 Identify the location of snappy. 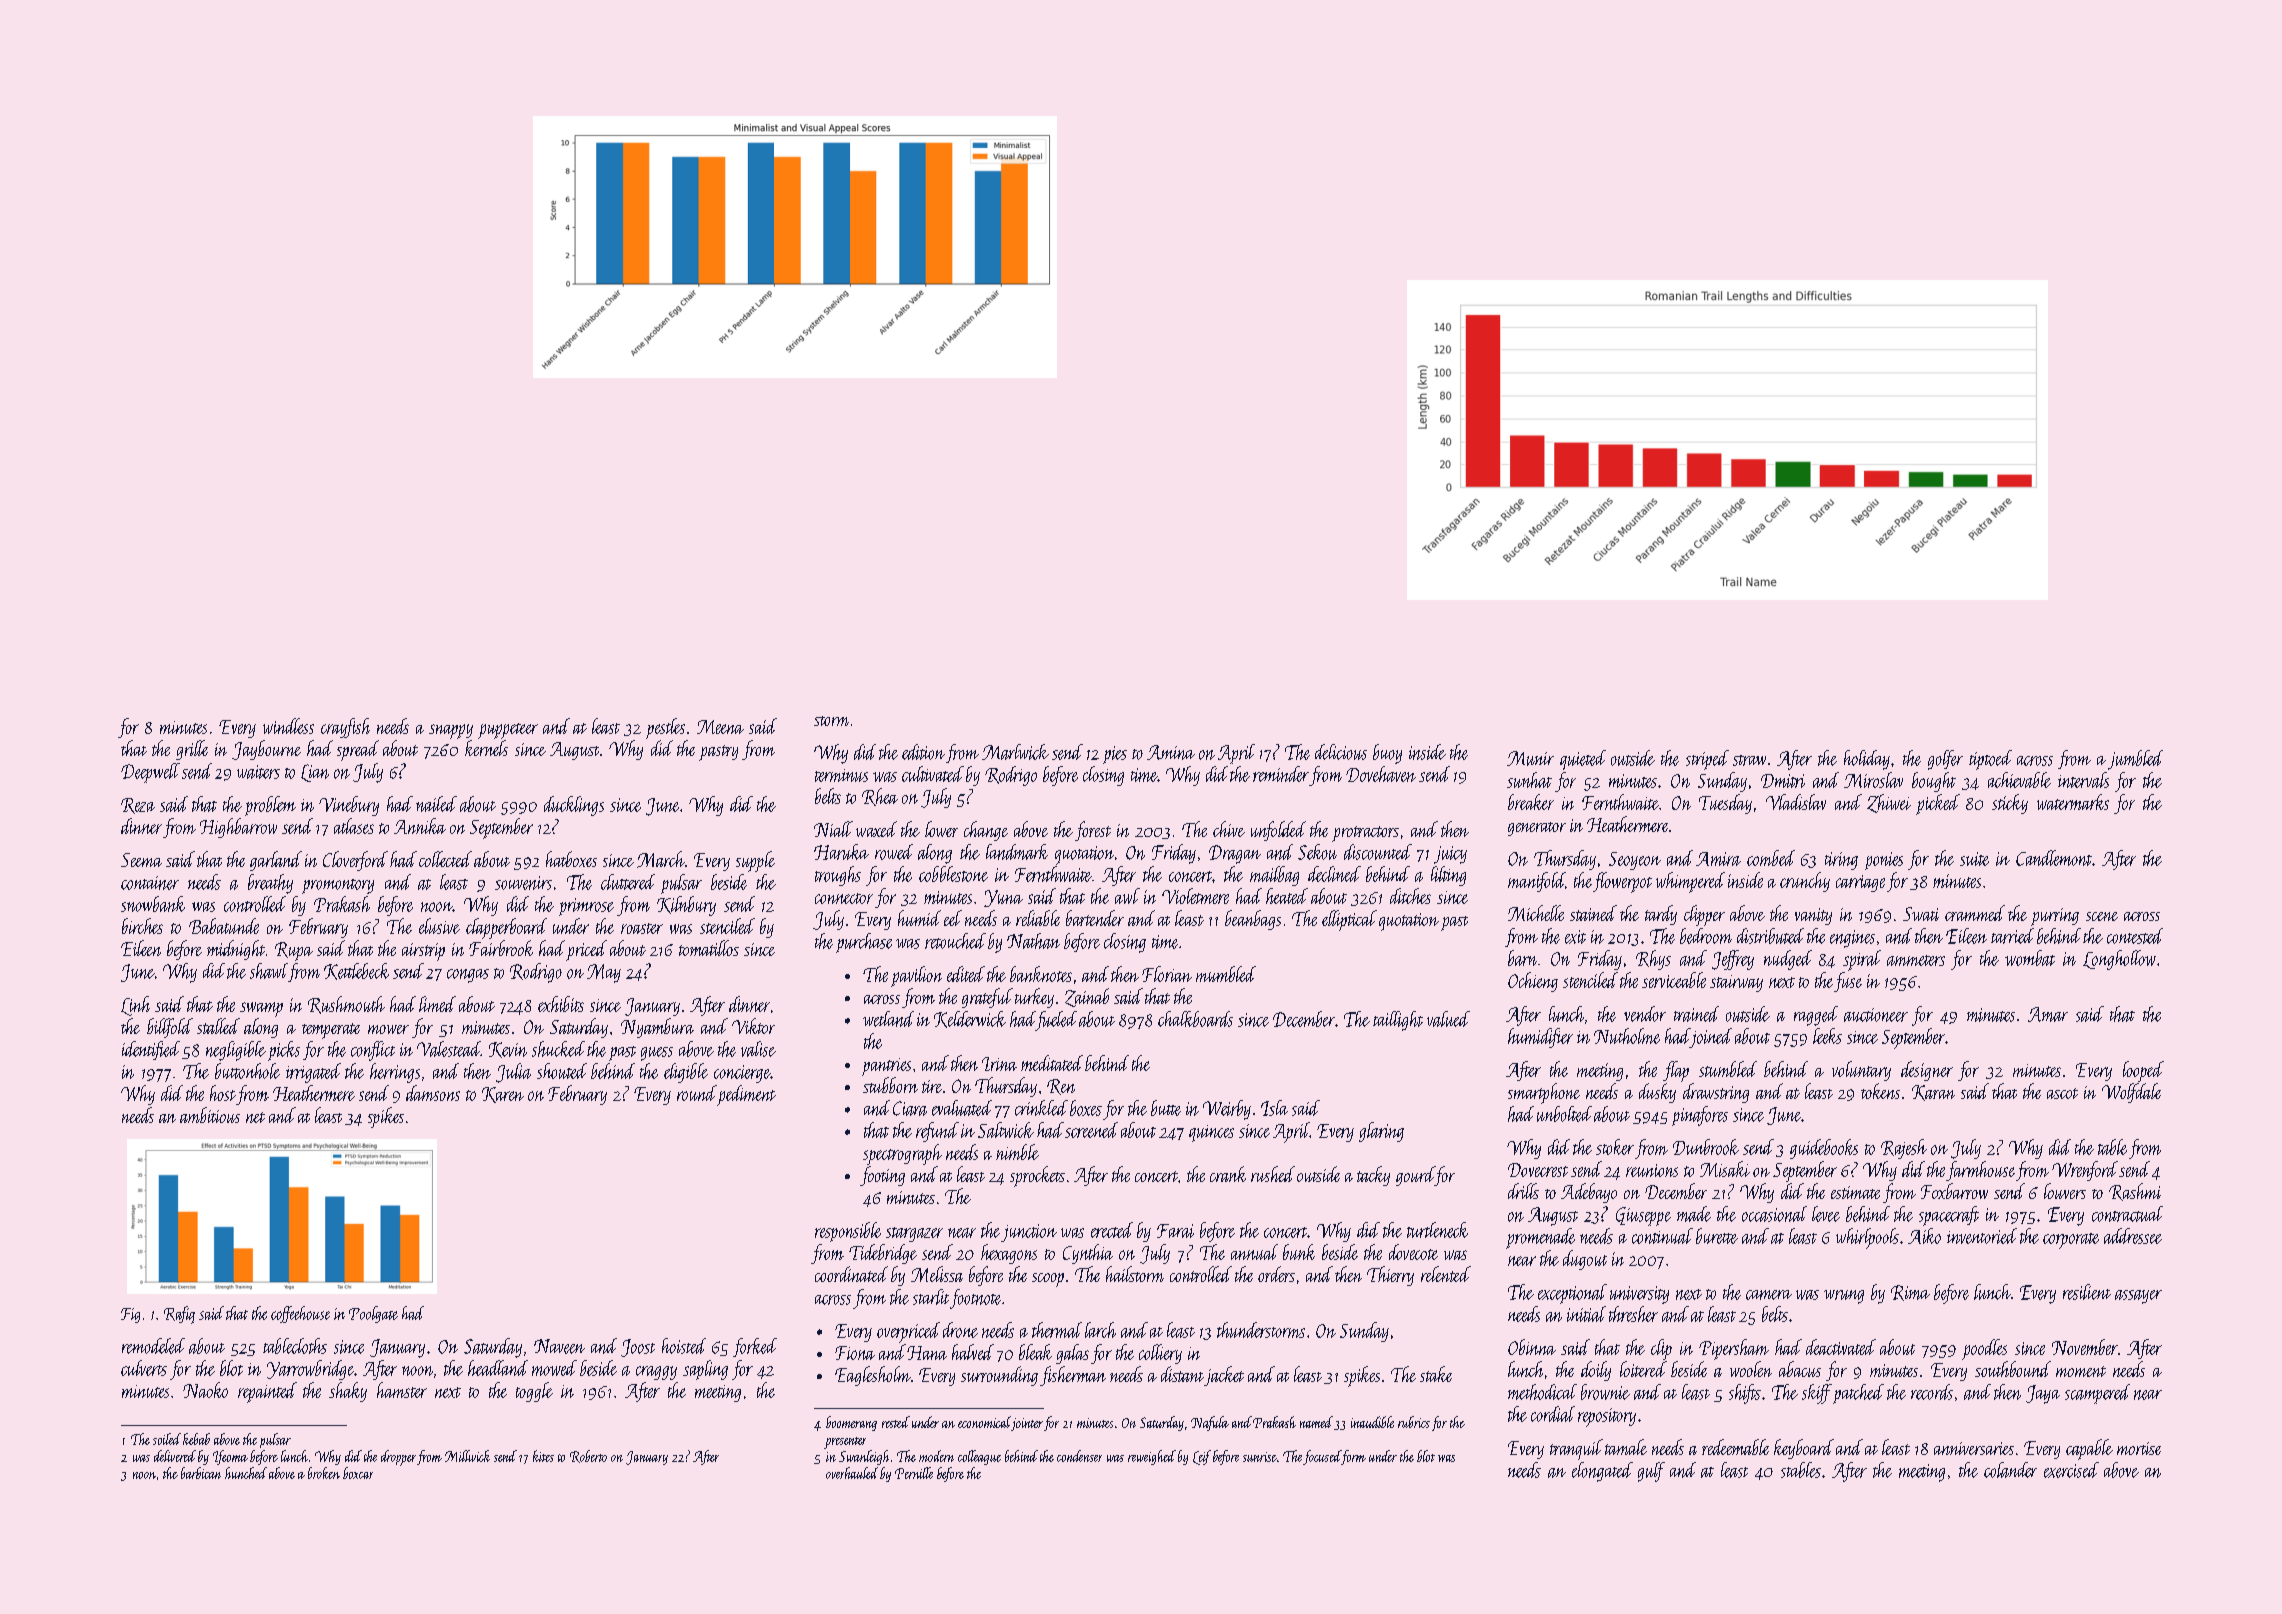
(451, 731).
